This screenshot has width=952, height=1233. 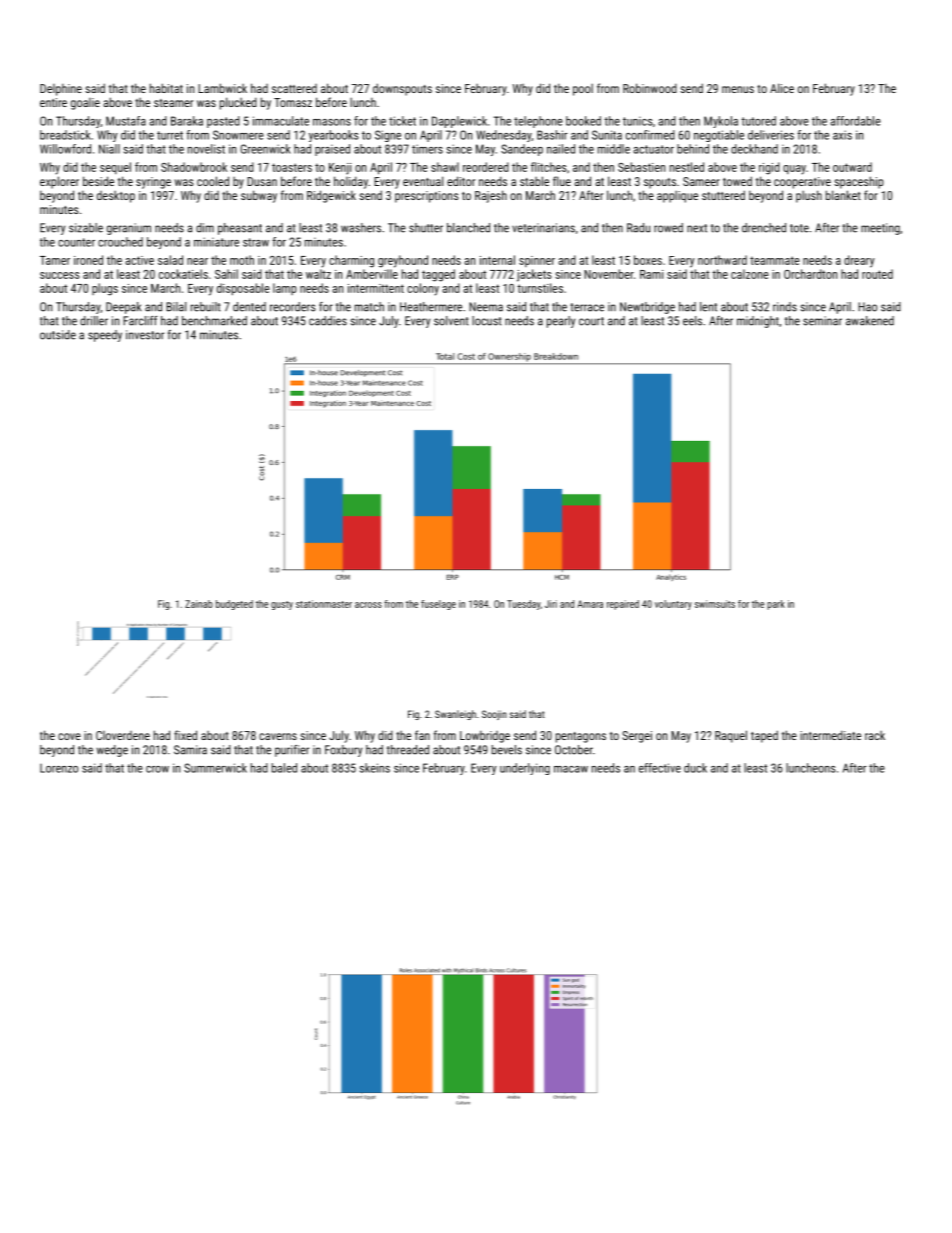 I want to click on budgeted, so click(x=234, y=605).
